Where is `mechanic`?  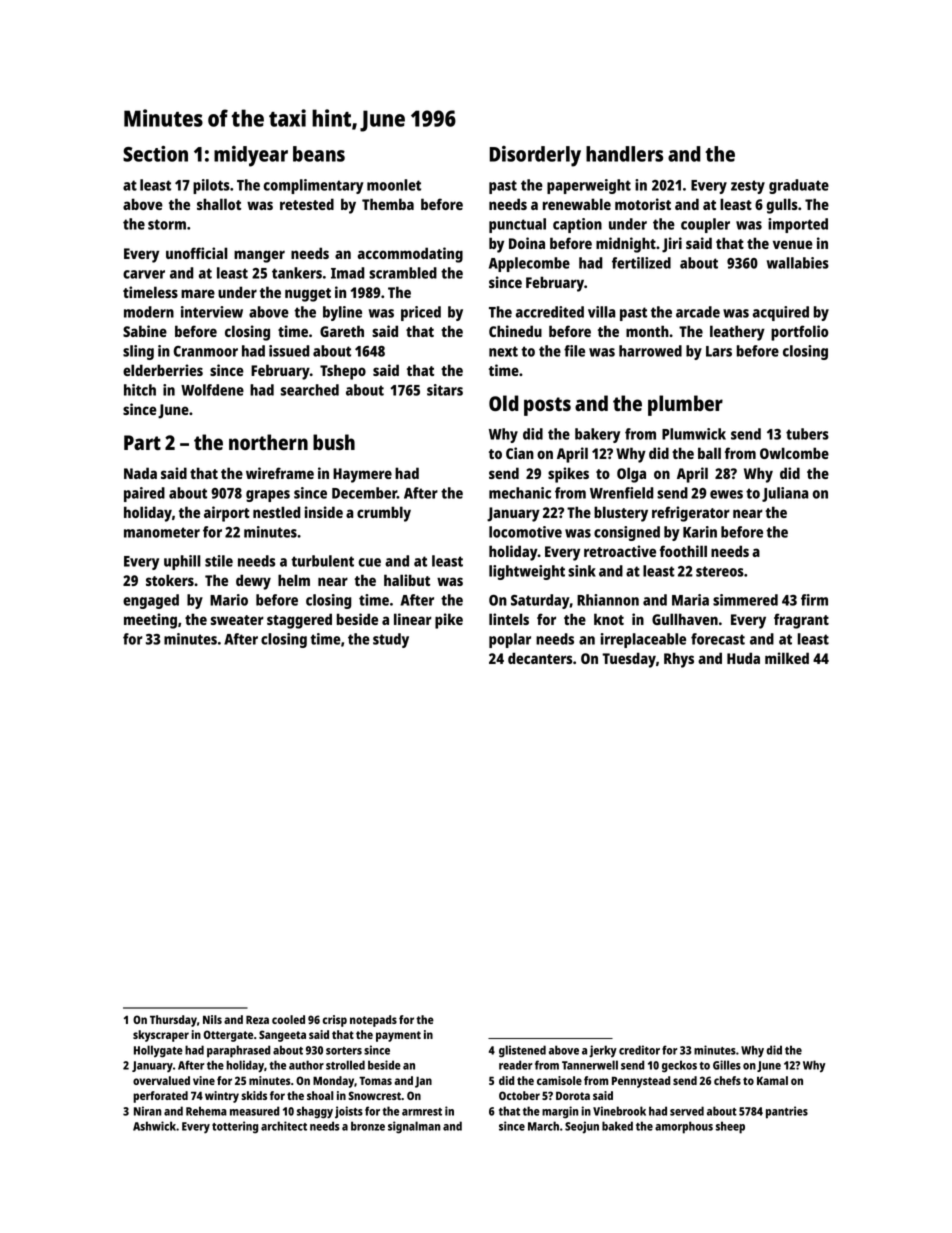
mechanic is located at coordinates (520, 493).
